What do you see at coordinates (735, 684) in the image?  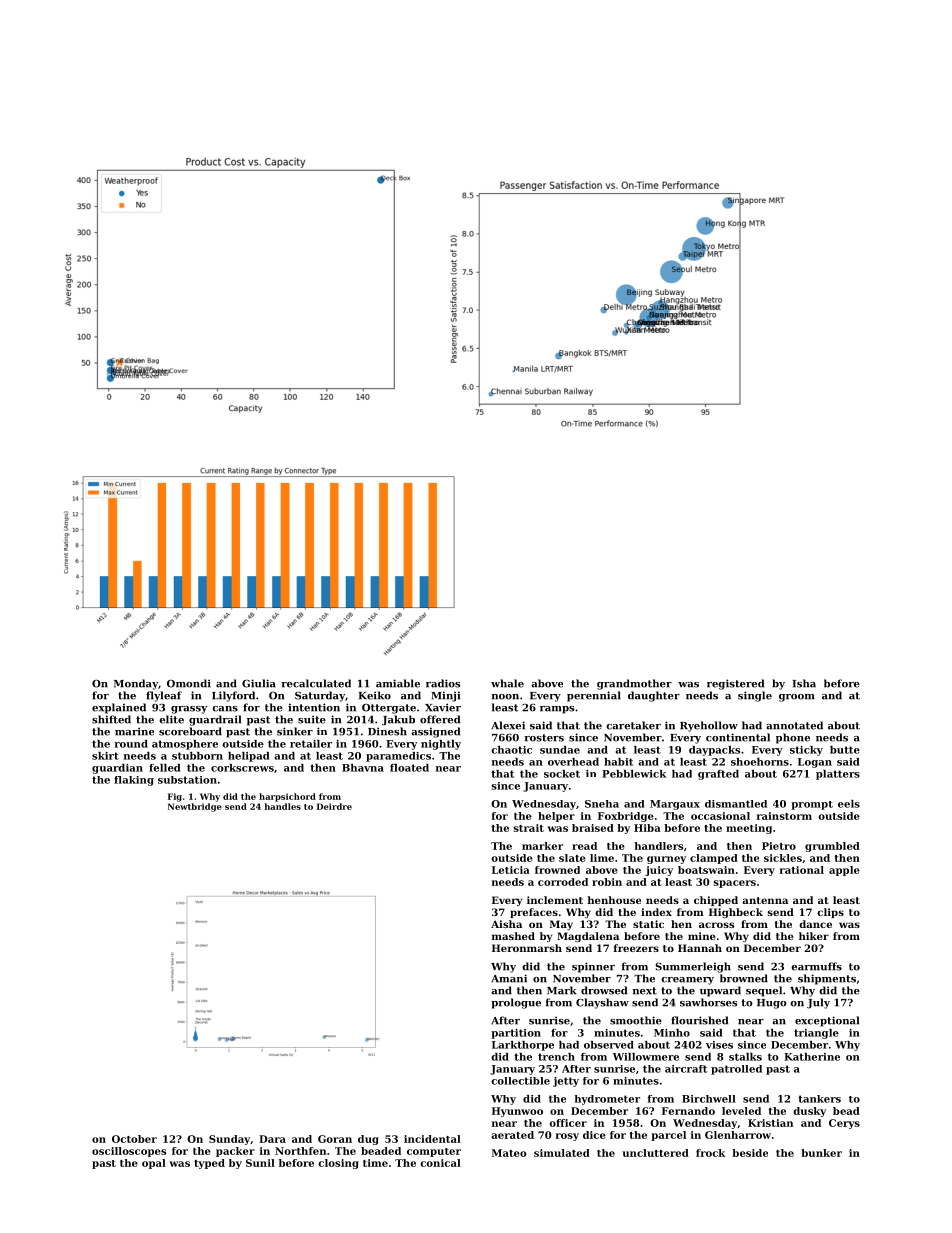 I see `registered` at bounding box center [735, 684].
